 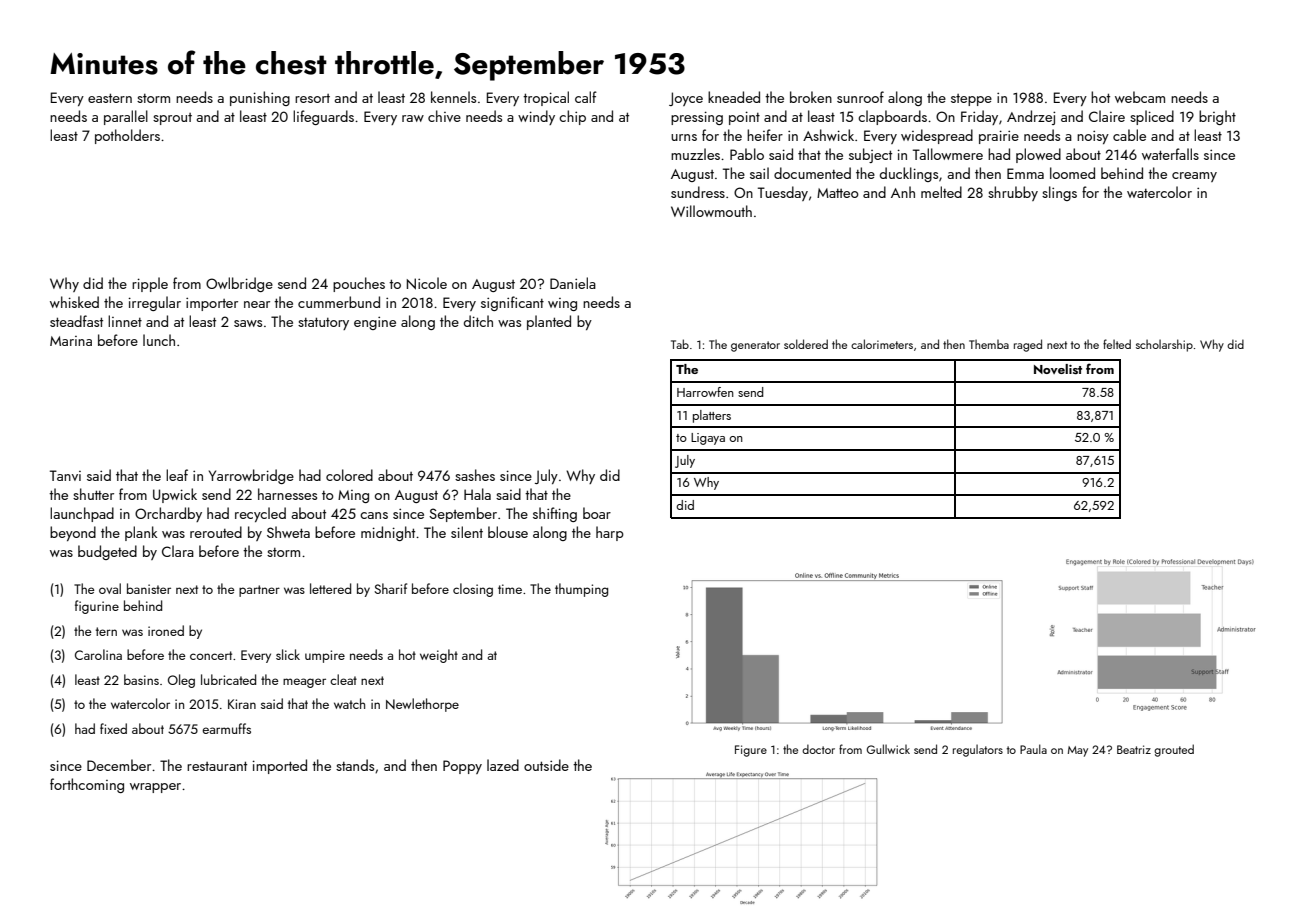 What do you see at coordinates (453, 97) in the screenshot?
I see `kennels` at bounding box center [453, 97].
